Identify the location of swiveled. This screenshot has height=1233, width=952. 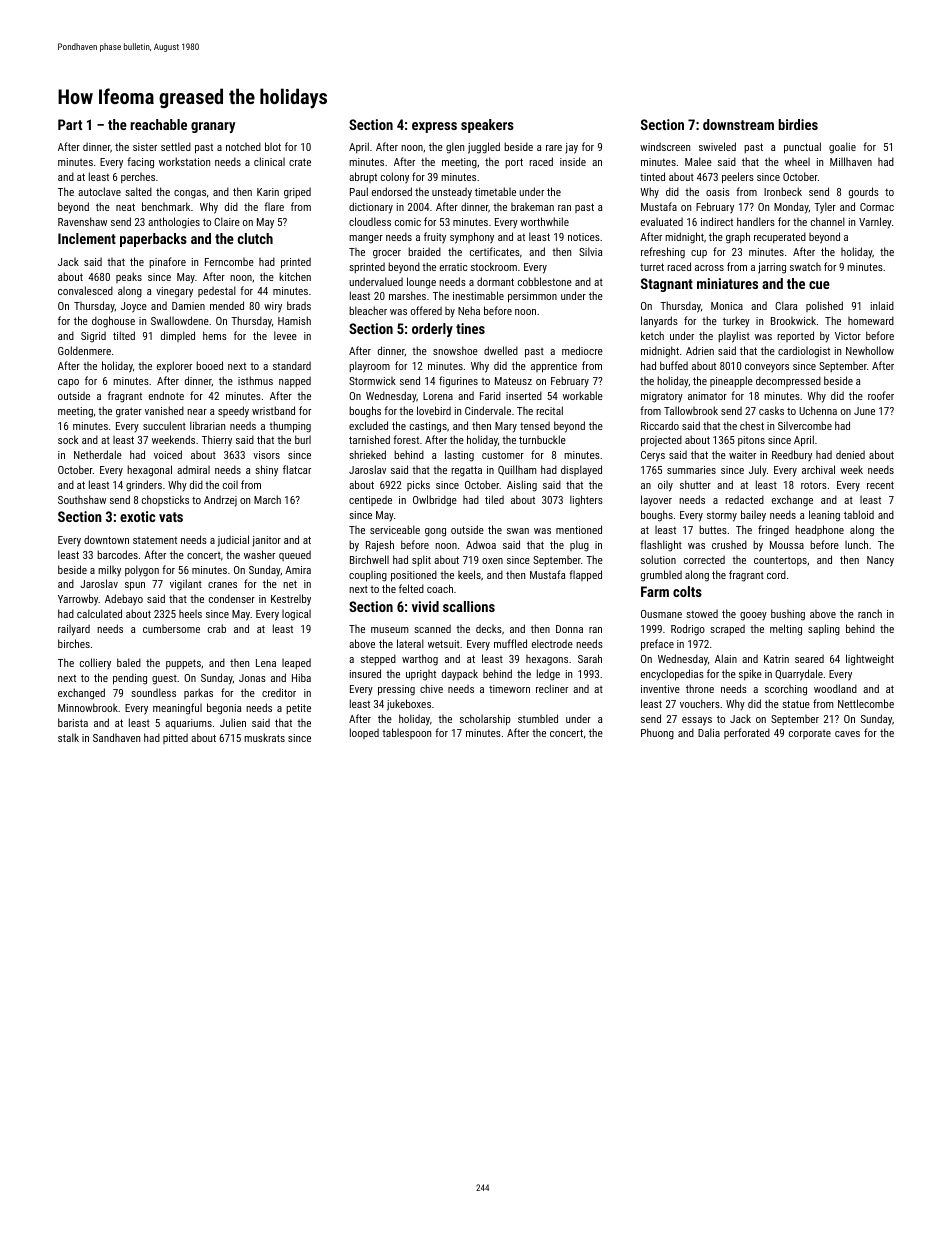
(717, 146).
